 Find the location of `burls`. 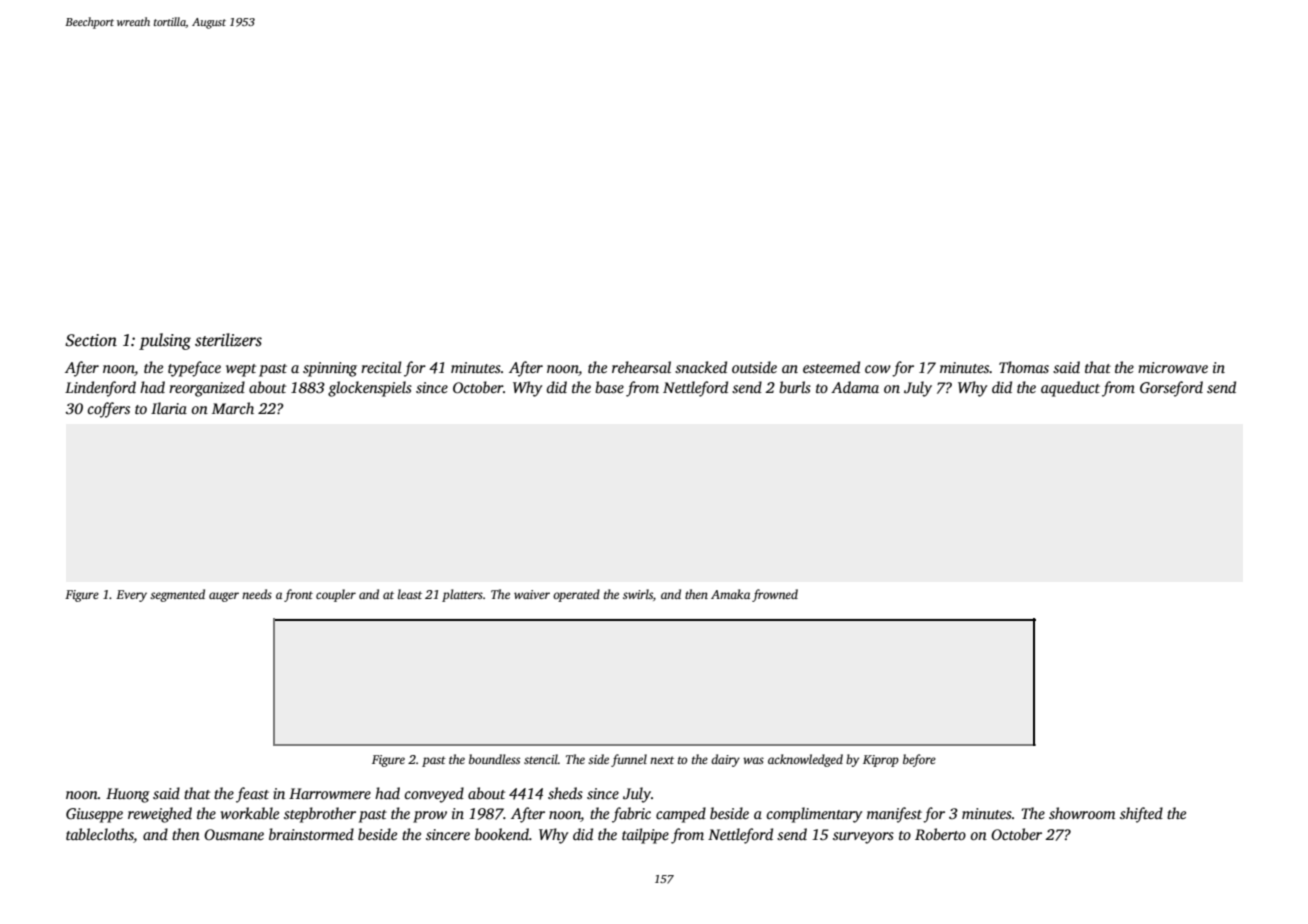

burls is located at coordinates (795, 387).
